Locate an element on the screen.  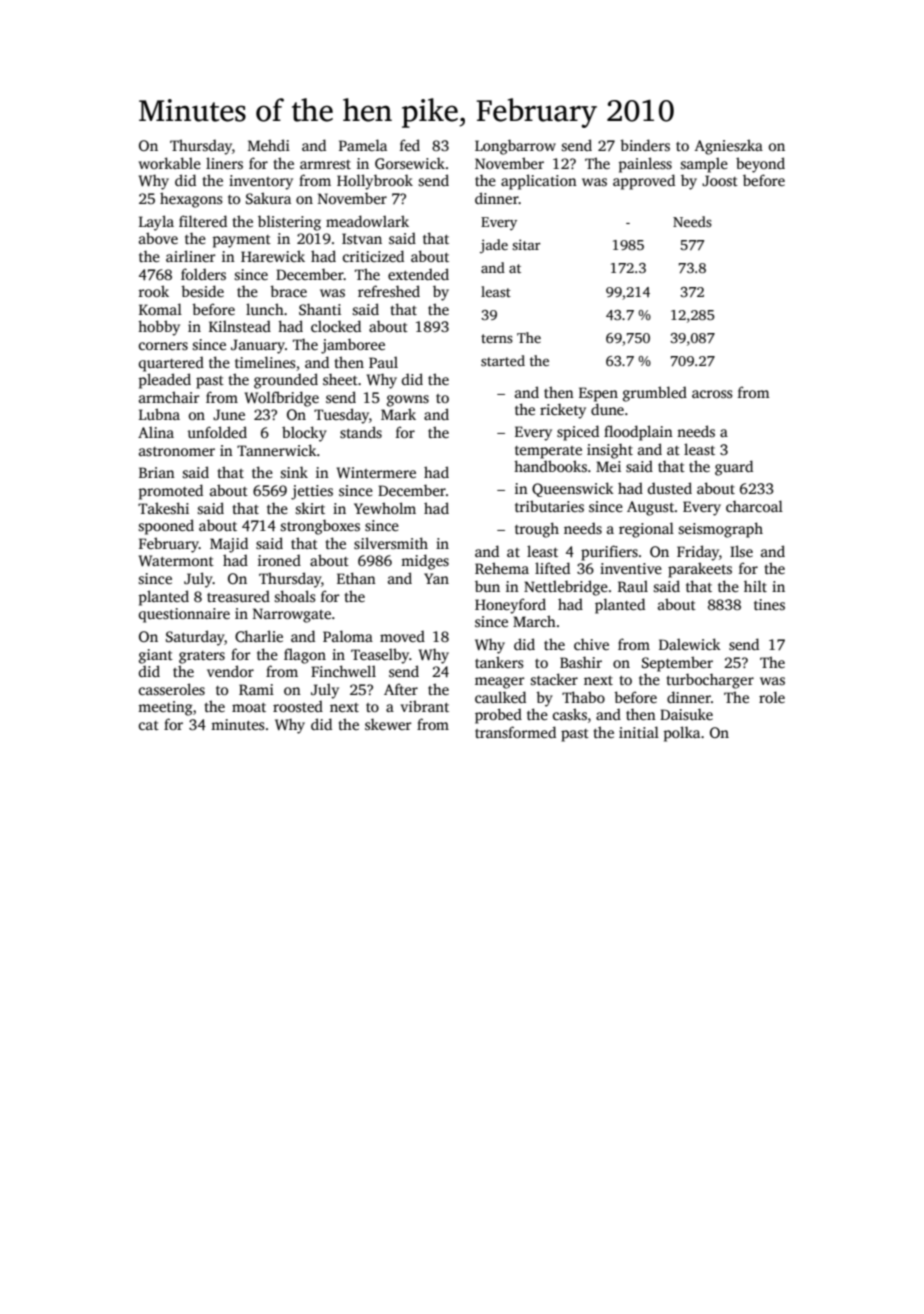
skewer is located at coordinates (388, 724).
